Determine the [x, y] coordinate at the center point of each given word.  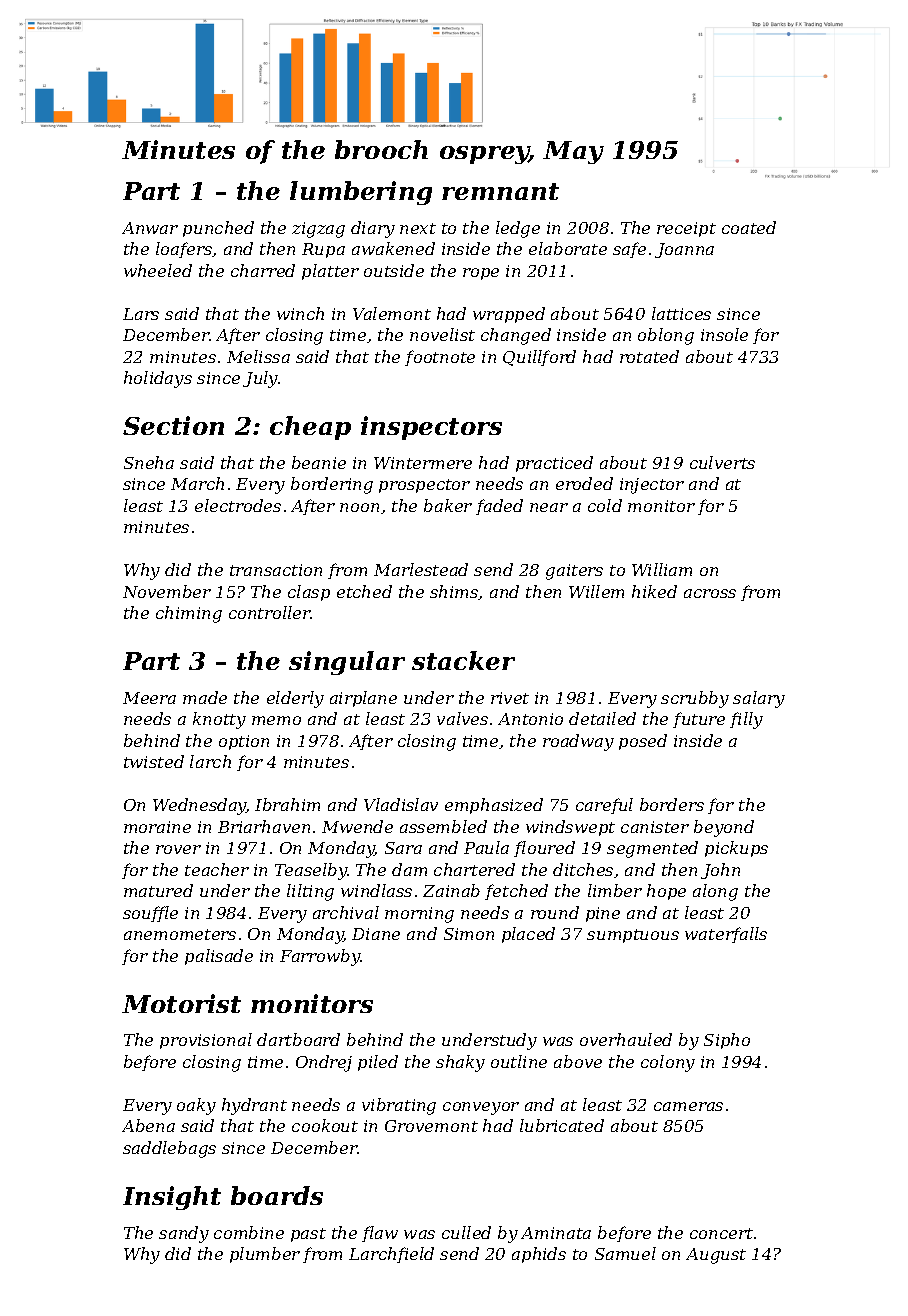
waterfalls [726, 935]
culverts [722, 462]
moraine [157, 827]
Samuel [625, 1253]
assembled [443, 826]
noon [359, 507]
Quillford [539, 358]
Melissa [258, 356]
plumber [265, 1255]
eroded [584, 483]
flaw [380, 1234]
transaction [276, 570]
